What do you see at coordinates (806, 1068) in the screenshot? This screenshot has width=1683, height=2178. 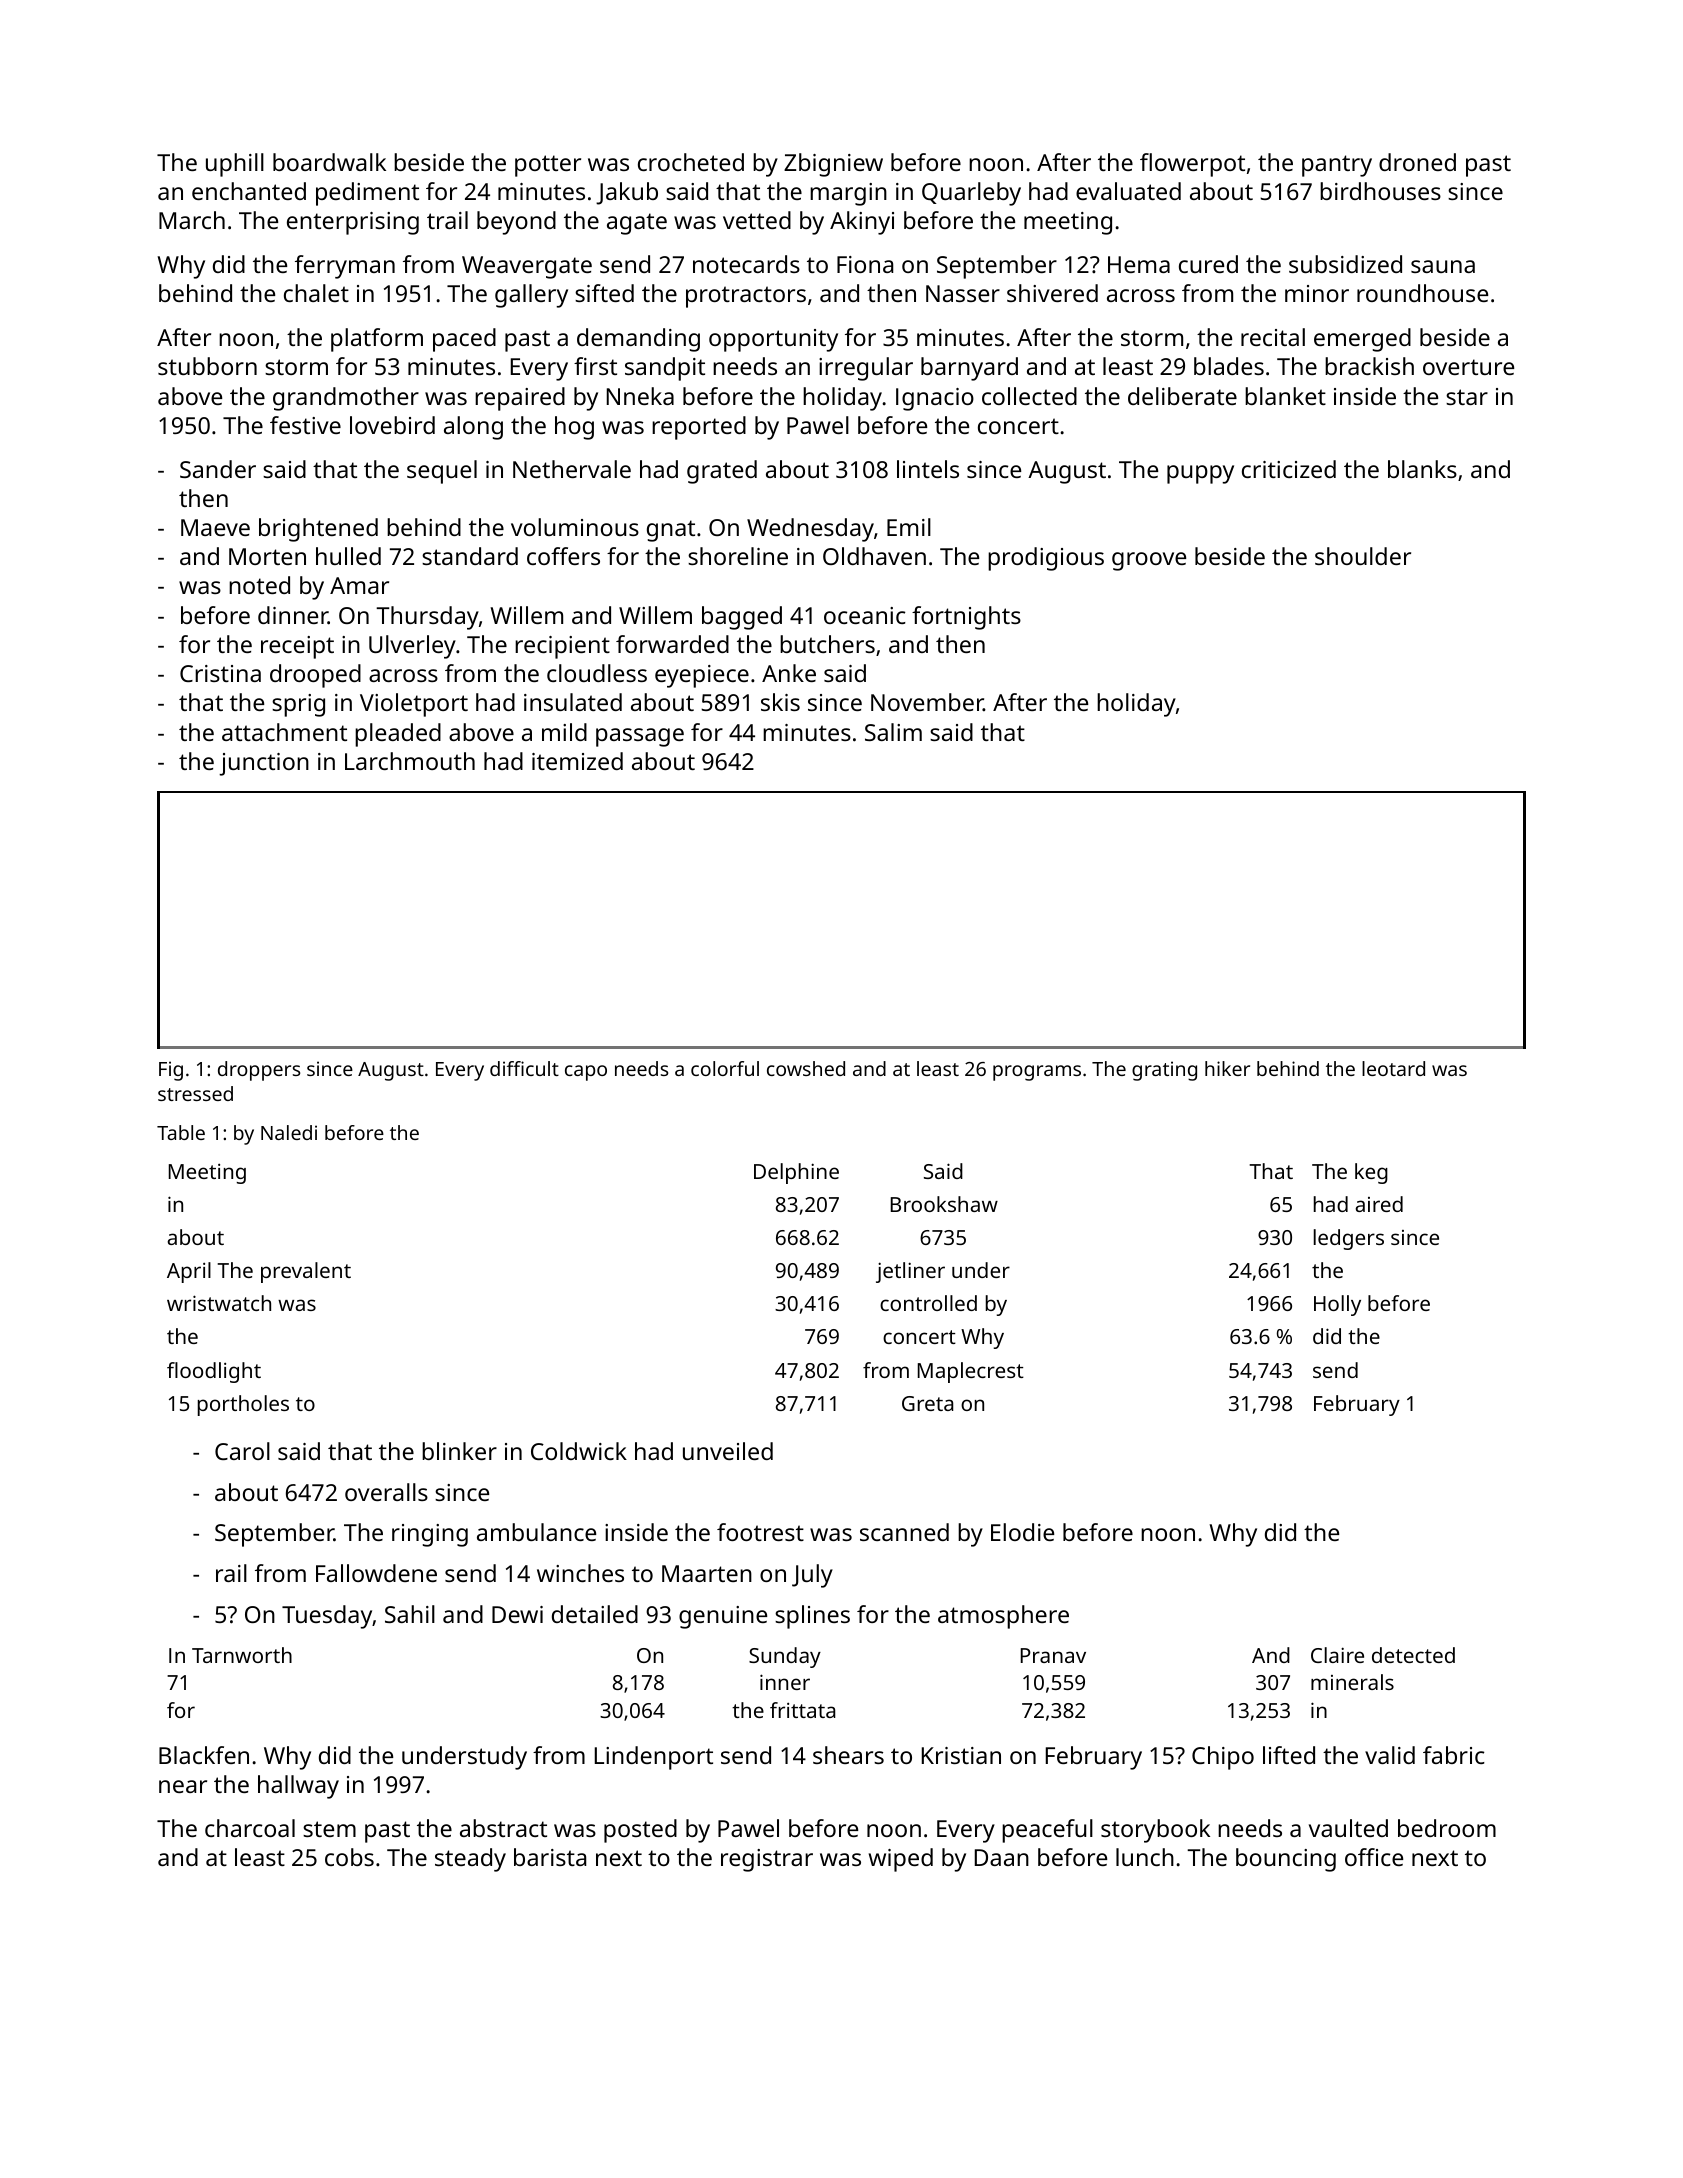 I see `cowshed` at bounding box center [806, 1068].
